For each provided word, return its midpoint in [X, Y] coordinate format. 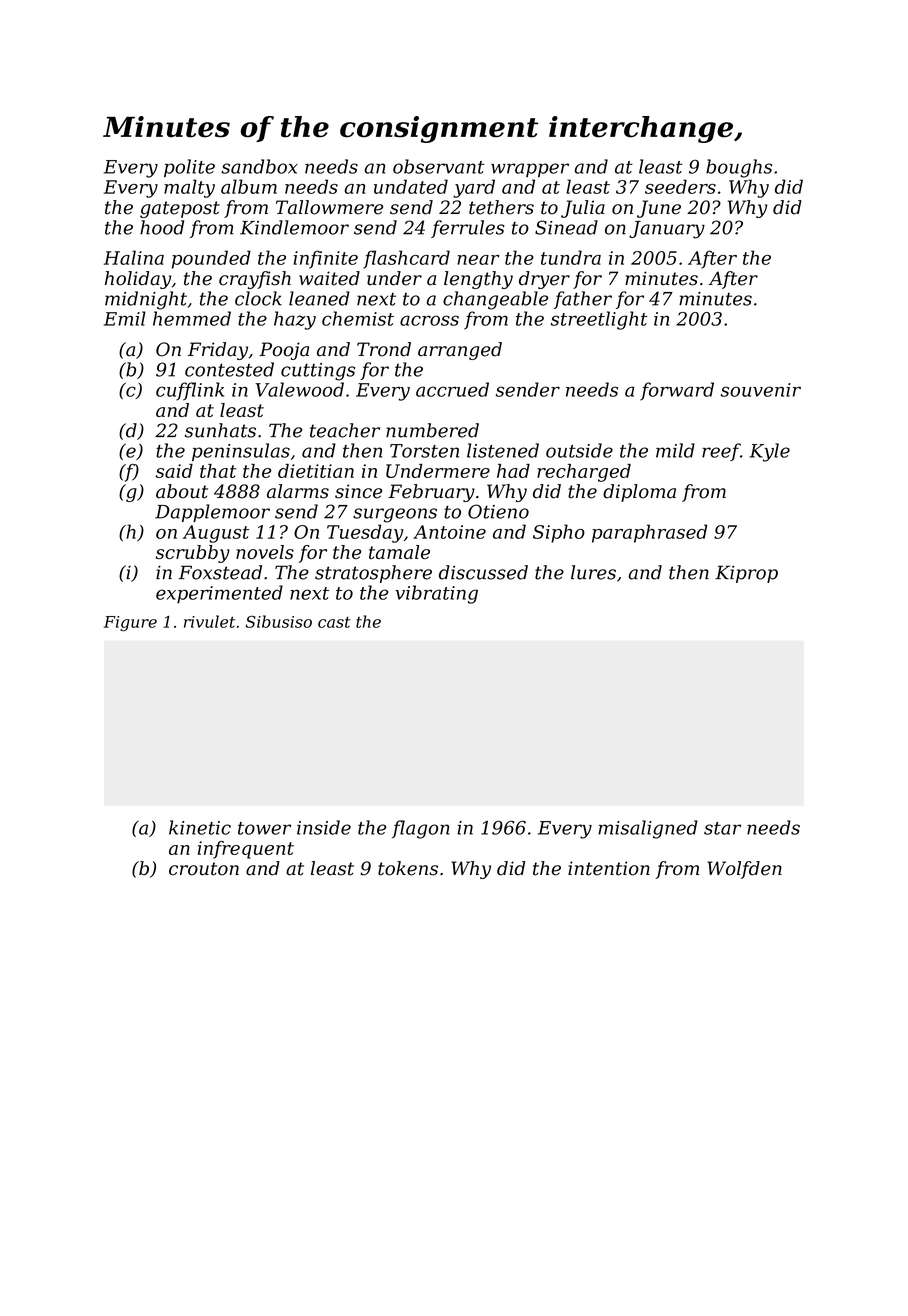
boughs [739, 168]
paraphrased [649, 533]
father [583, 300]
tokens [408, 868]
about [182, 491]
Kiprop [746, 574]
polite [189, 168]
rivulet [209, 621]
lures [593, 572]
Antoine [449, 532]
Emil [125, 318]
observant [438, 166]
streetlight [599, 320]
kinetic [200, 827]
